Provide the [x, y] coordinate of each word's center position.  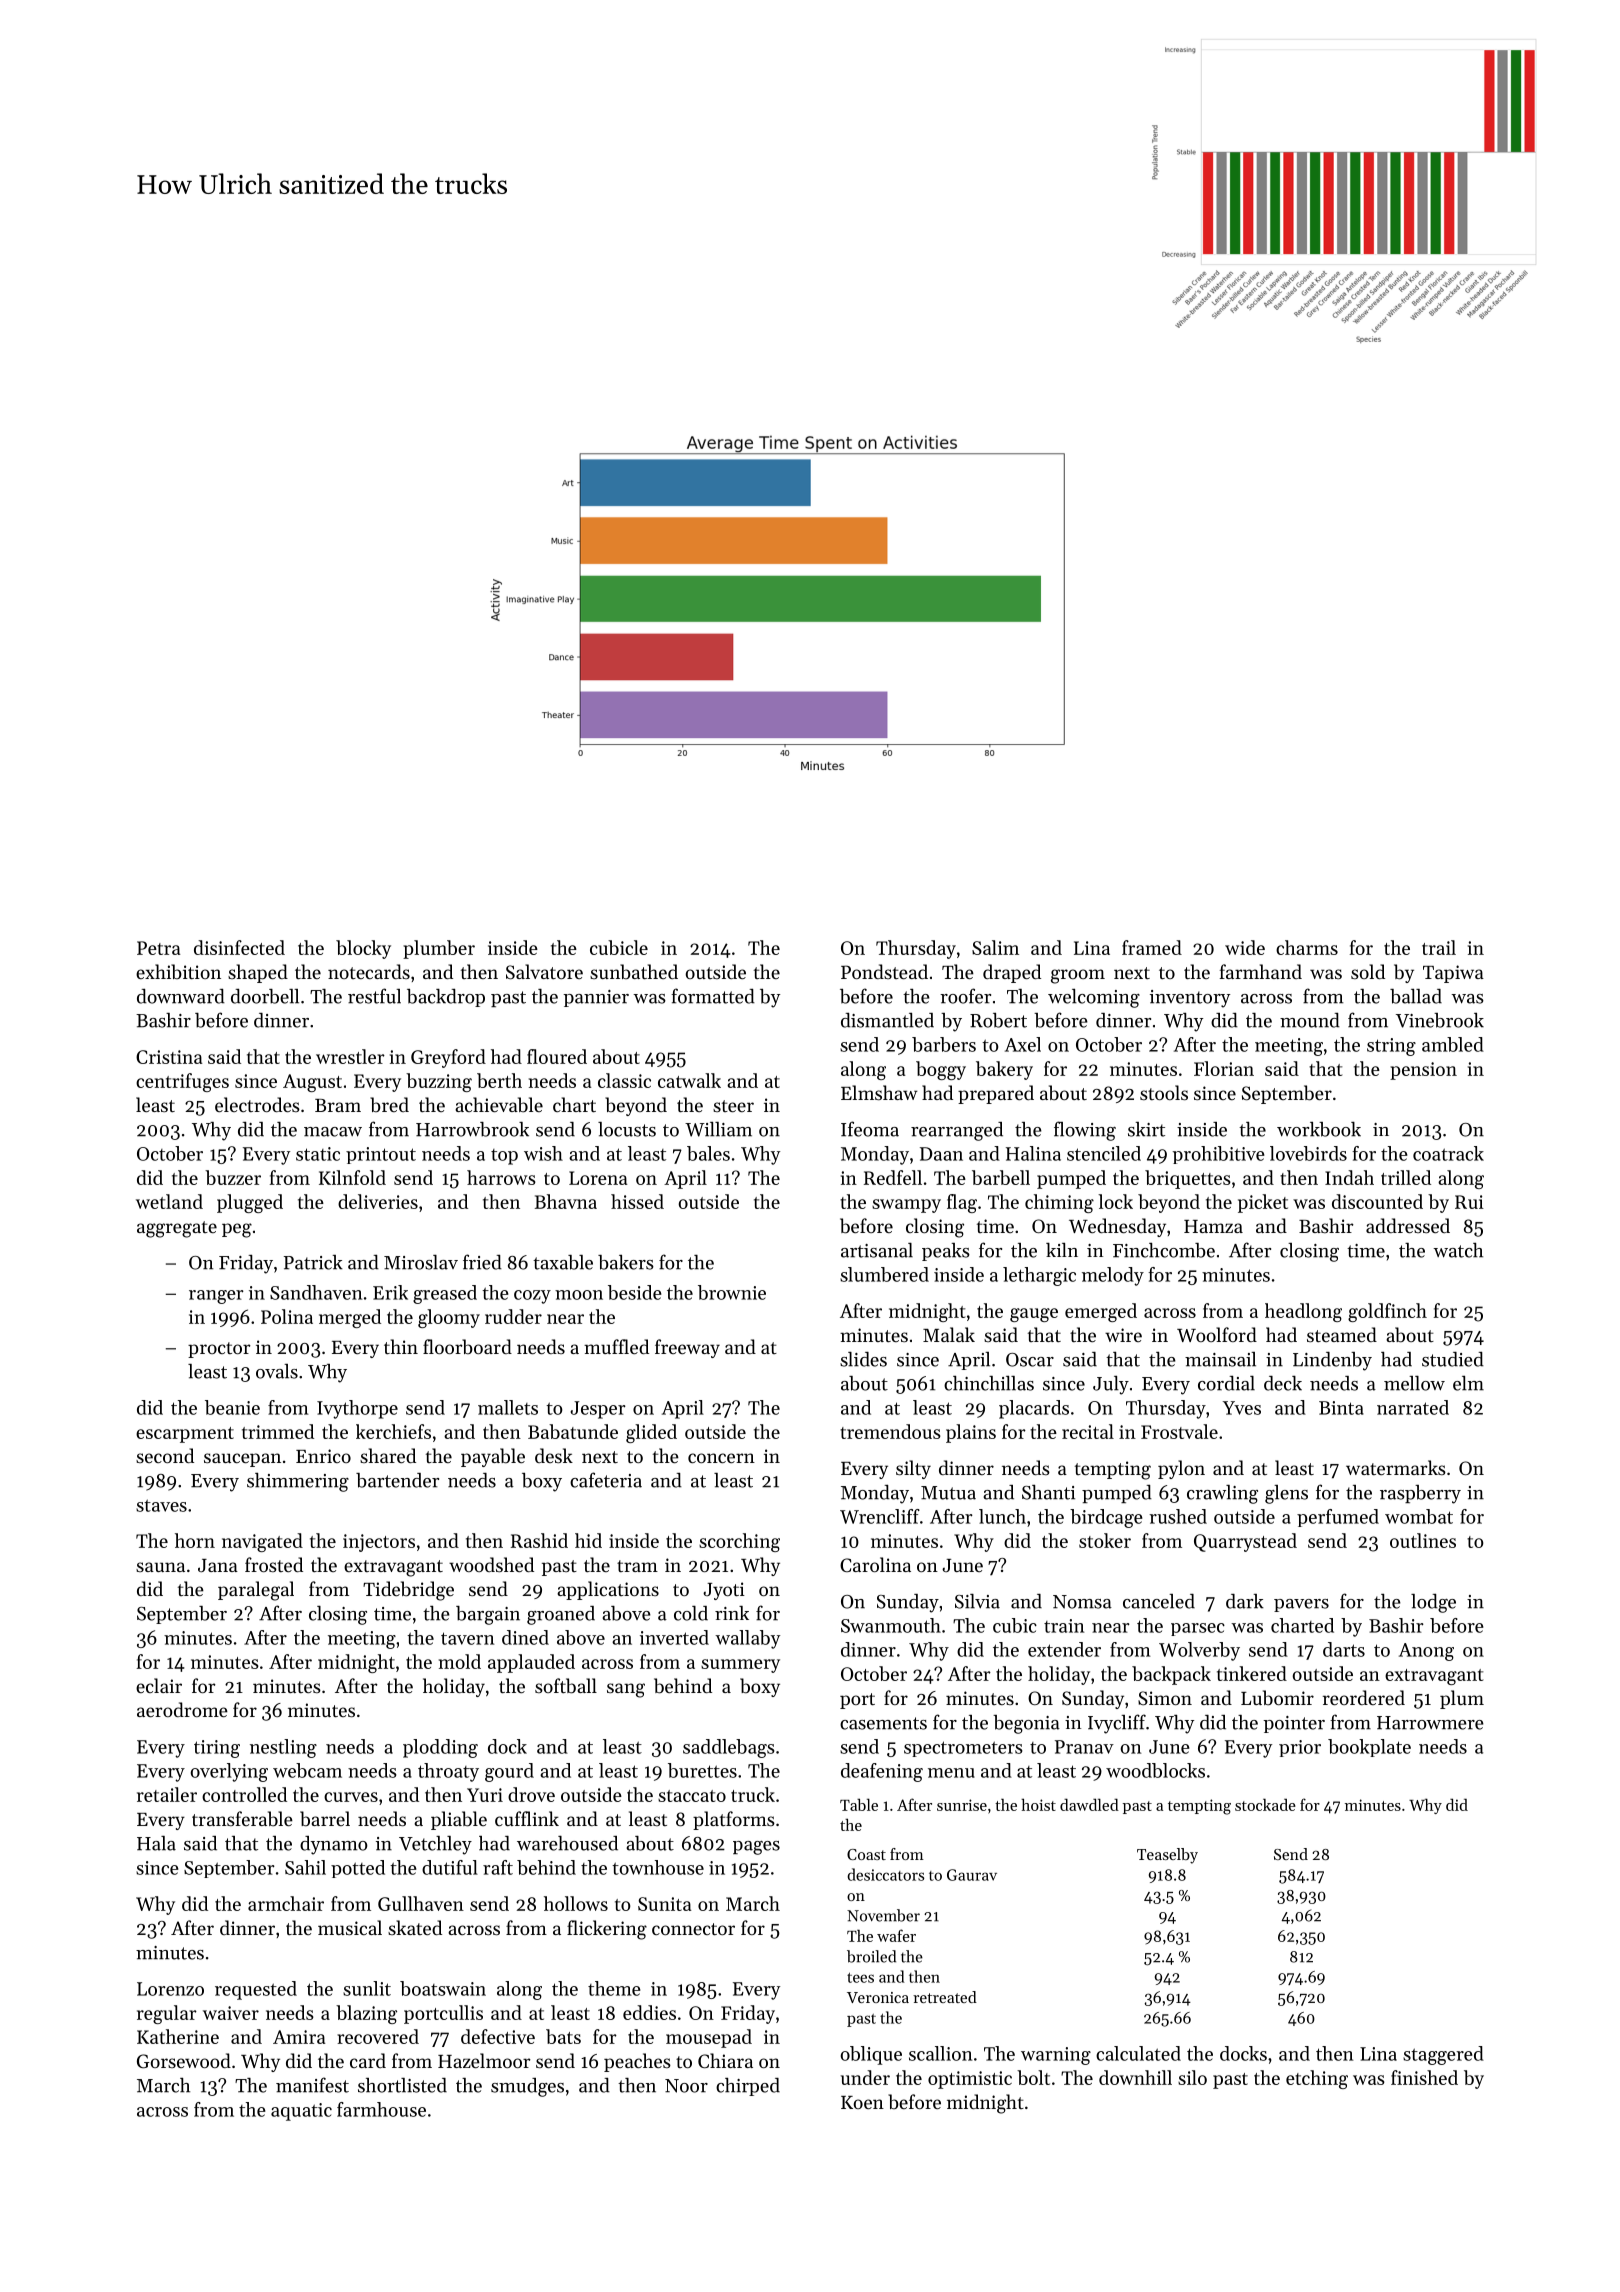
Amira [299, 2037]
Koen [862, 2102]
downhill [1135, 2077]
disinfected [239, 947]
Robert [998, 1020]
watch [1458, 1250]
